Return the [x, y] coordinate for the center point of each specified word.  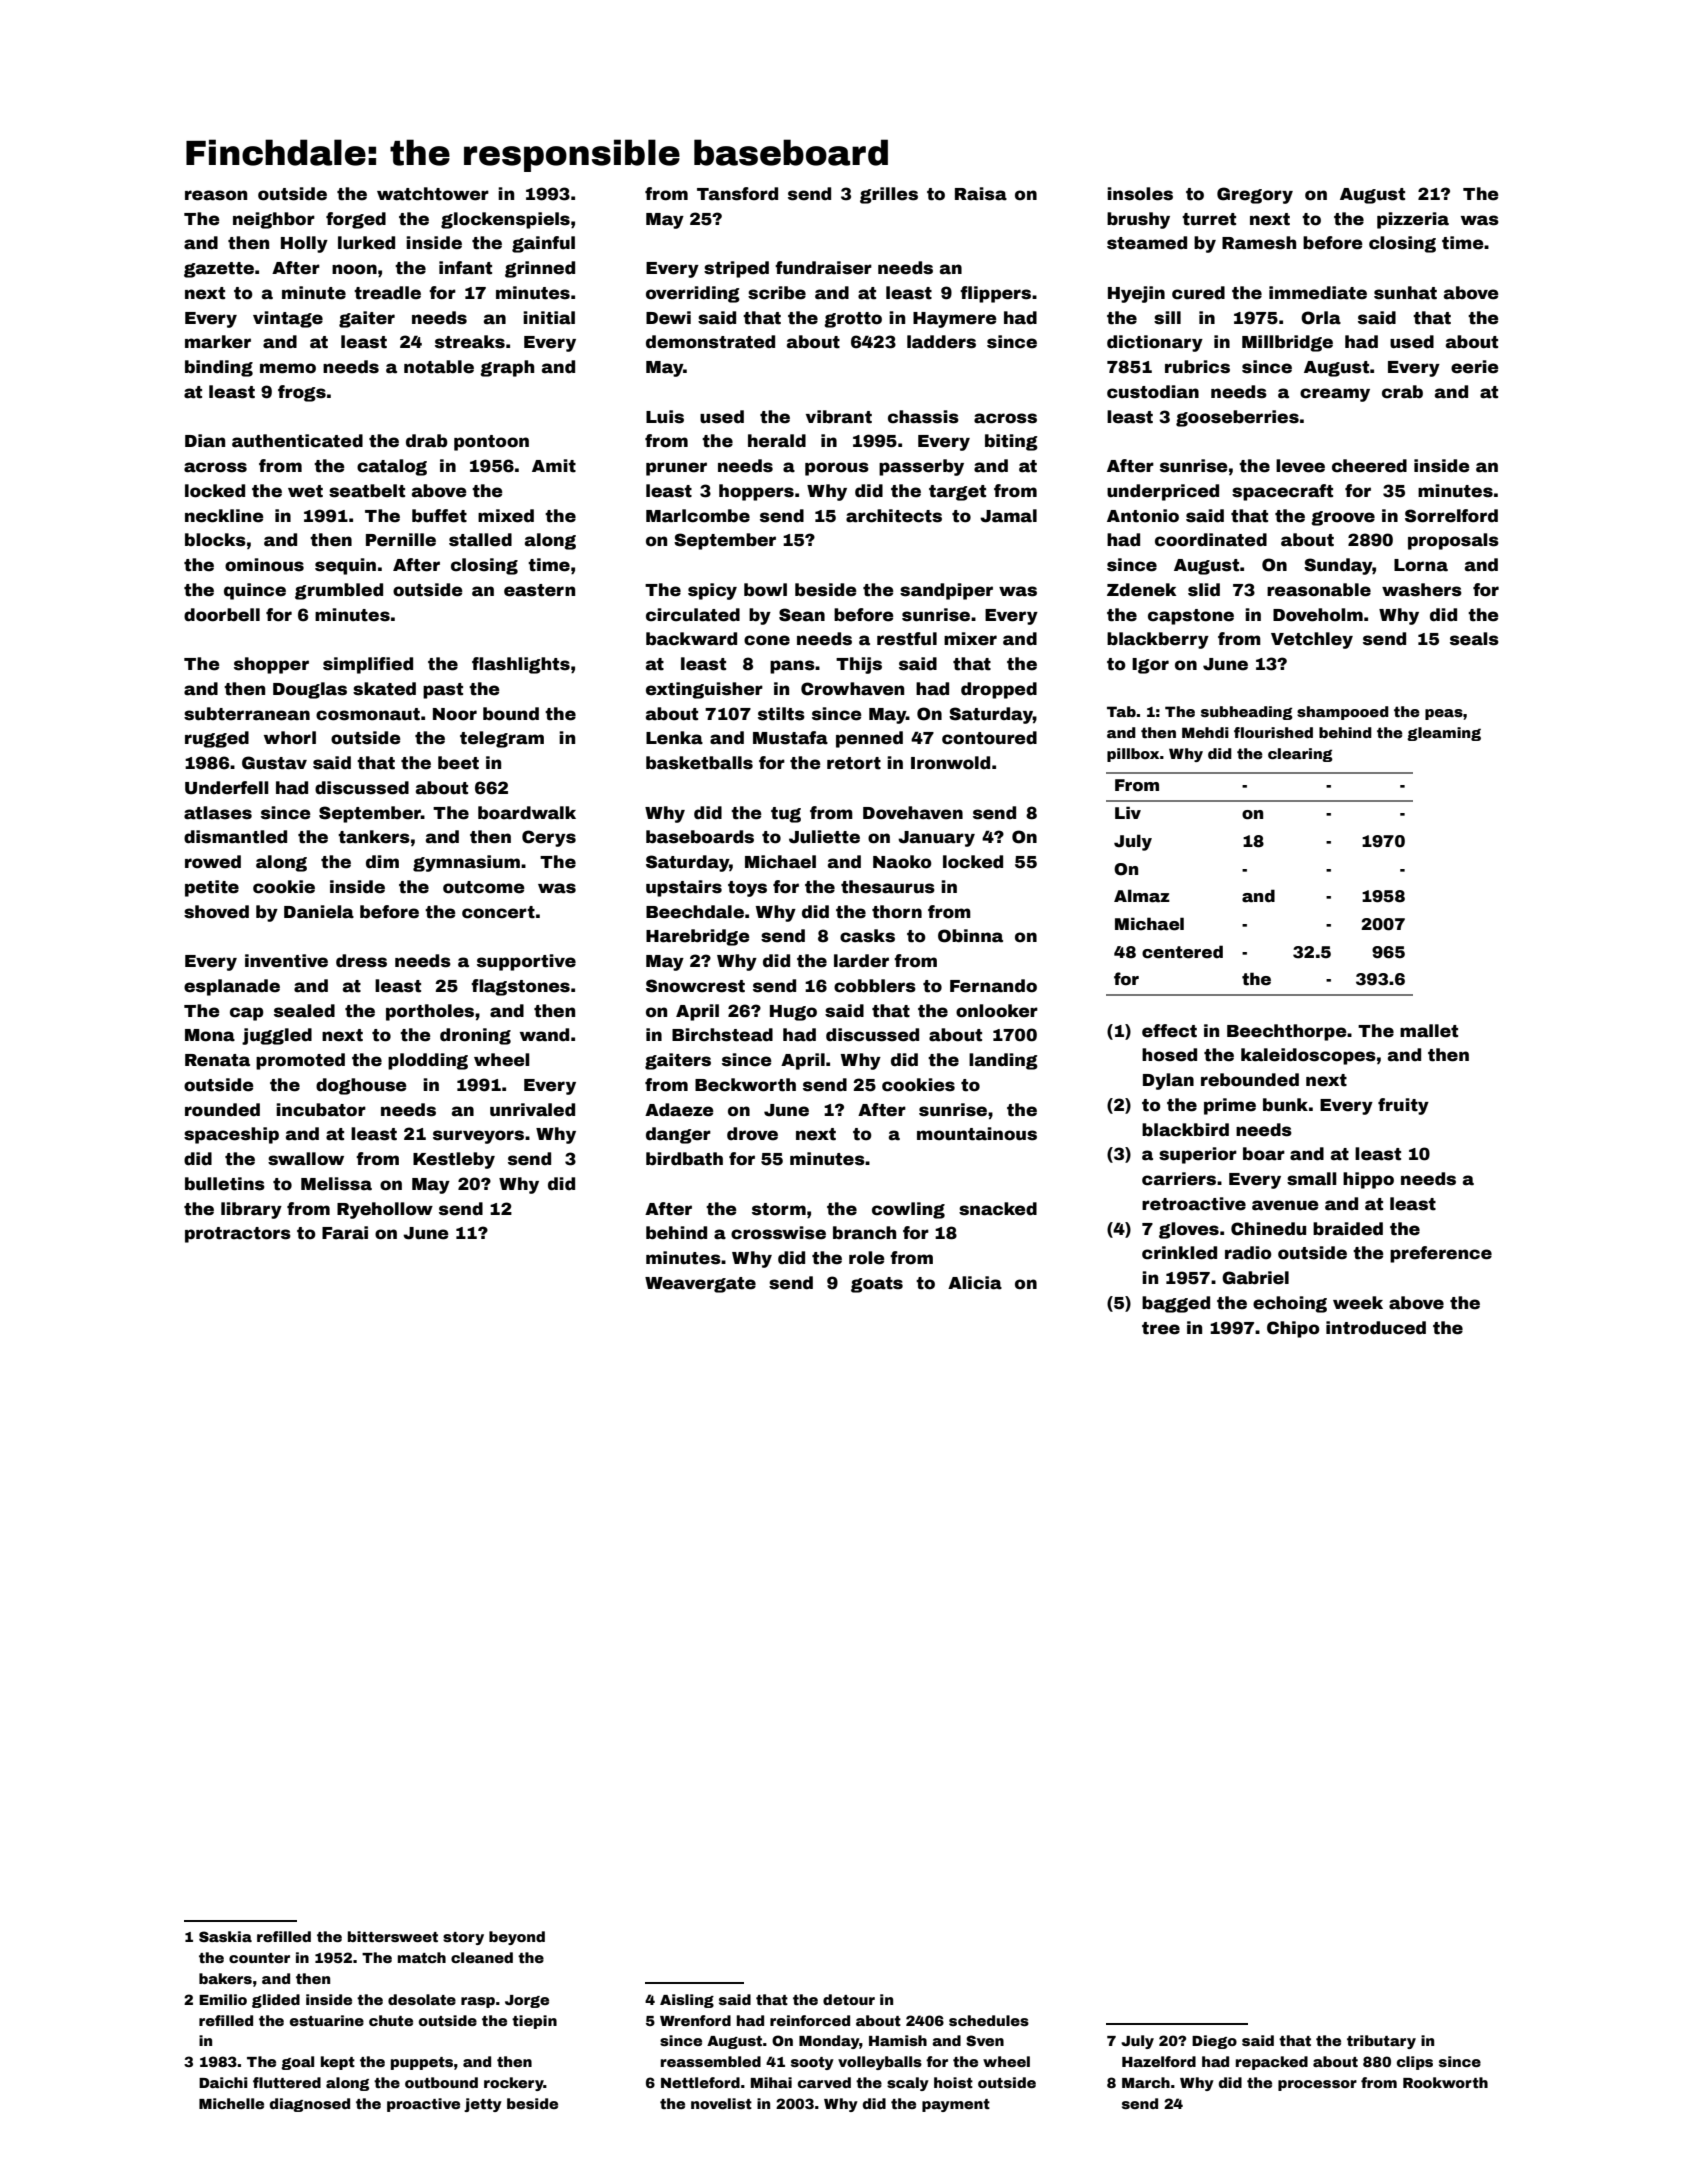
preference [1441, 1254]
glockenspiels [505, 220]
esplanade [232, 987]
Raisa [981, 194]
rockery [514, 2084]
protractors [238, 1235]
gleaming [1444, 734]
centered [1182, 952]
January [936, 839]
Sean [802, 615]
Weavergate [700, 1285]
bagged [1176, 1304]
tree [1161, 1328]
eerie [1475, 367]
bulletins [225, 1184]
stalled [480, 540]
